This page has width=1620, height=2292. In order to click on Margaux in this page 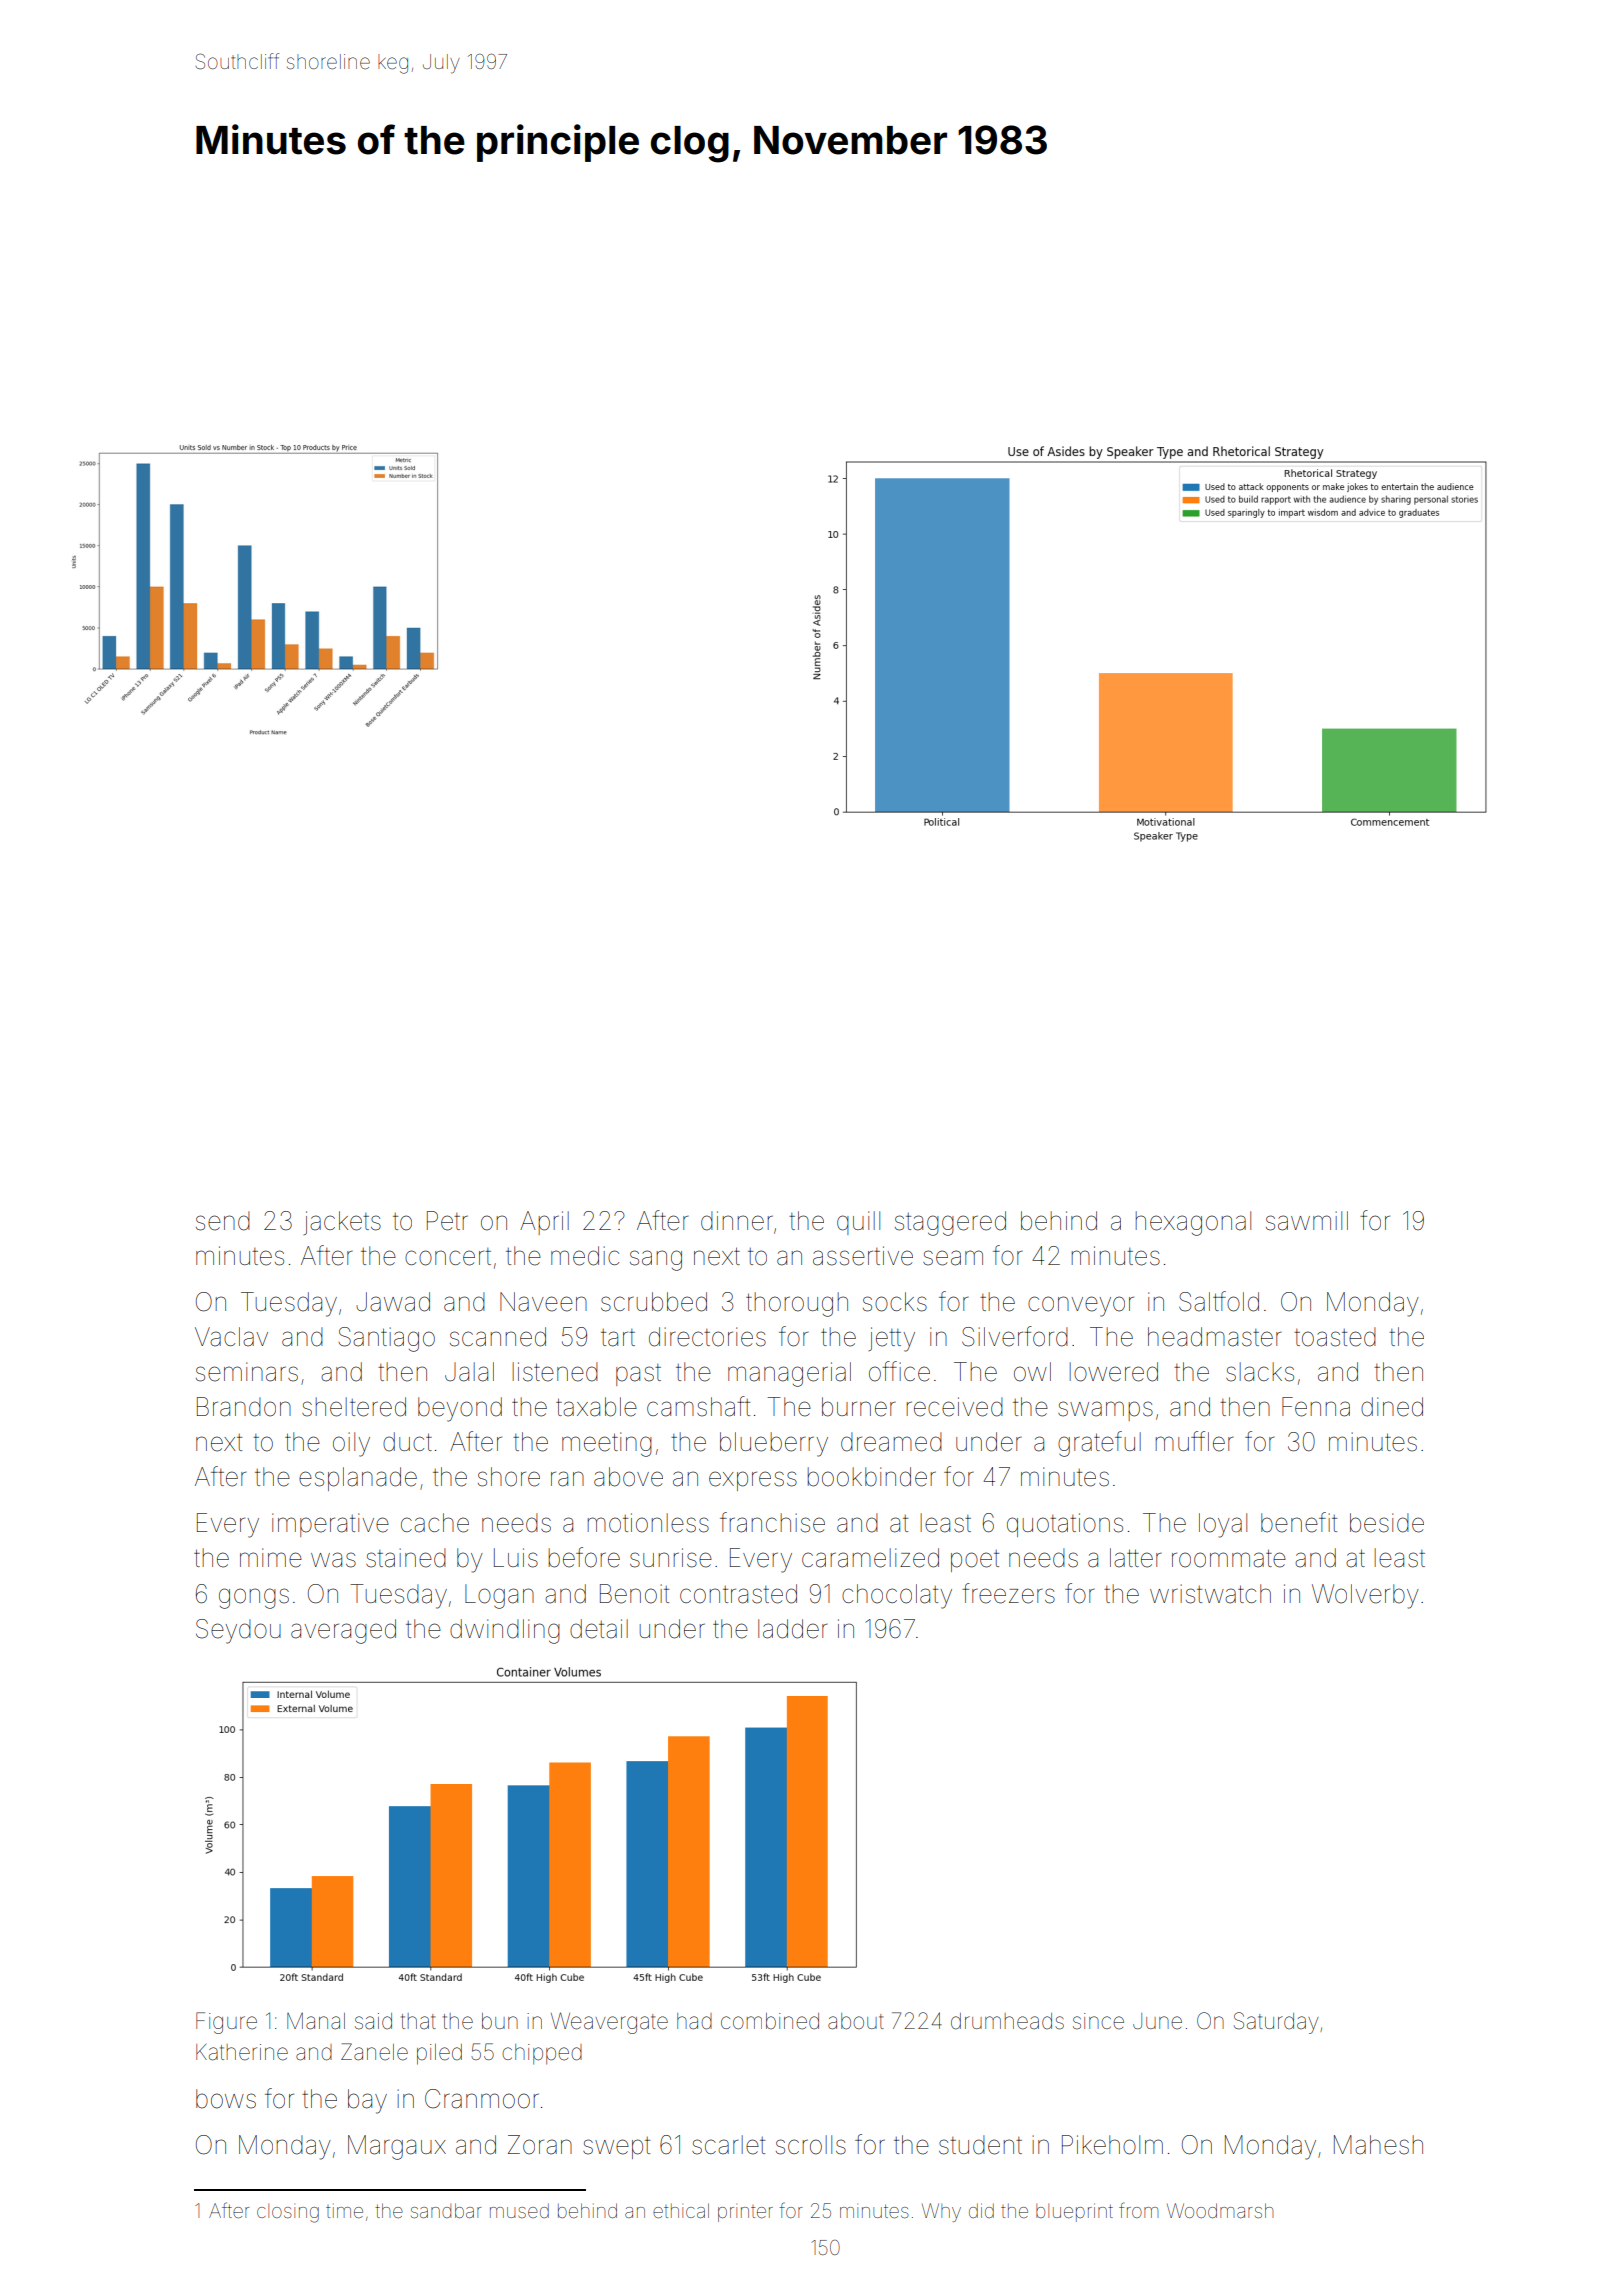, I will do `click(397, 2147)`.
